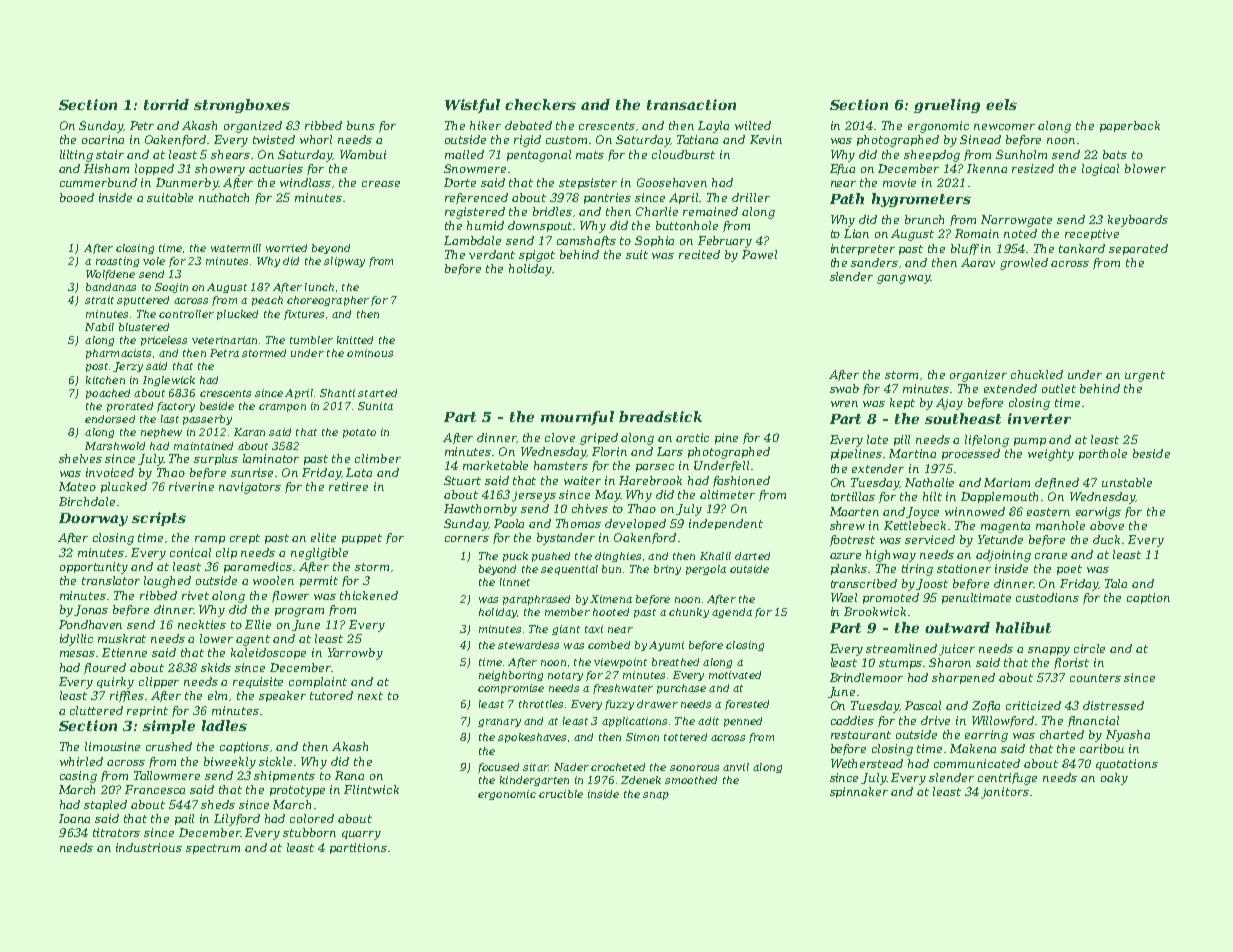 Image resolution: width=1233 pixels, height=952 pixels. I want to click on shelves, so click(80, 458).
